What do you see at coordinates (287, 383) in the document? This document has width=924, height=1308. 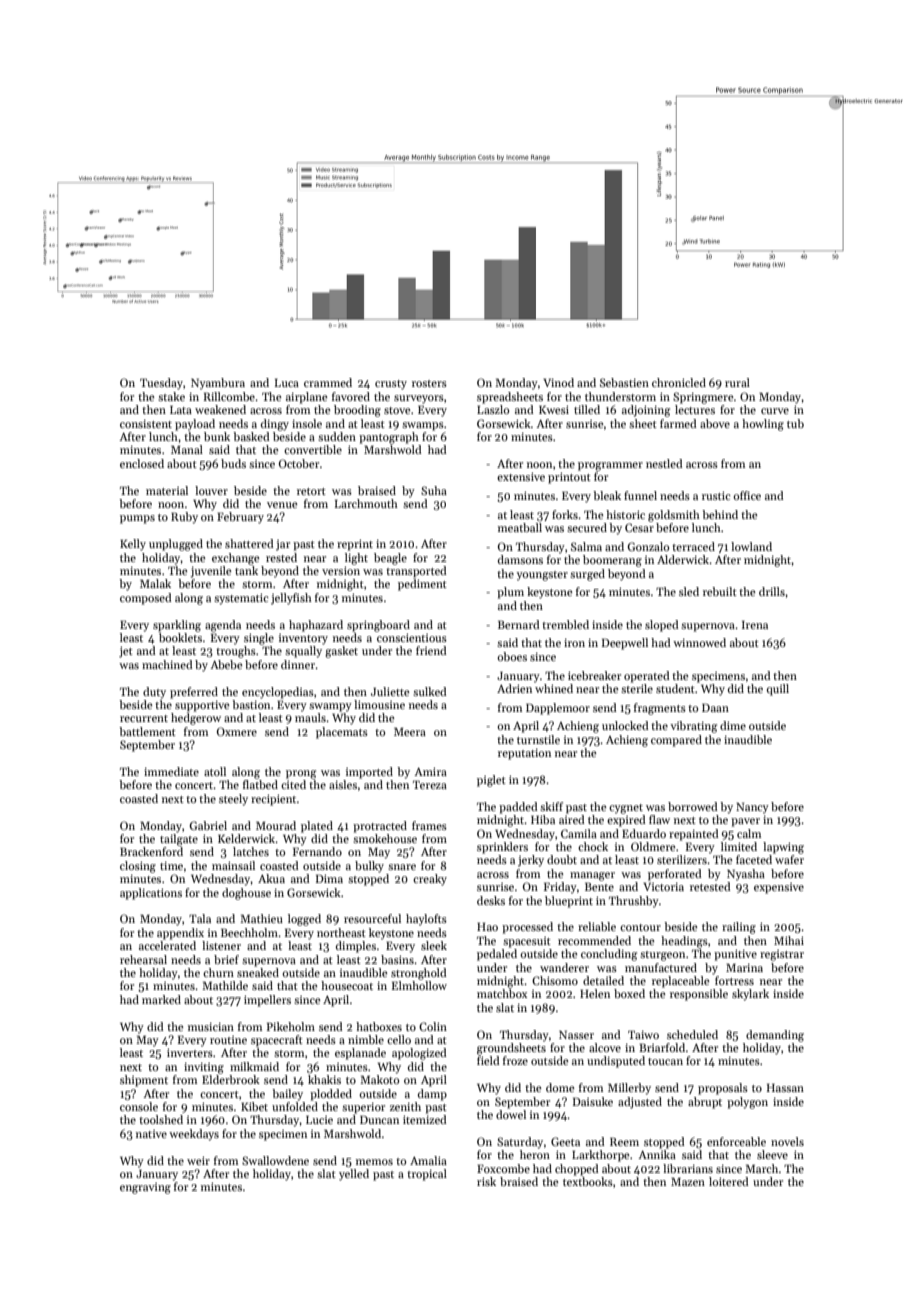 I see `Luca` at bounding box center [287, 383].
